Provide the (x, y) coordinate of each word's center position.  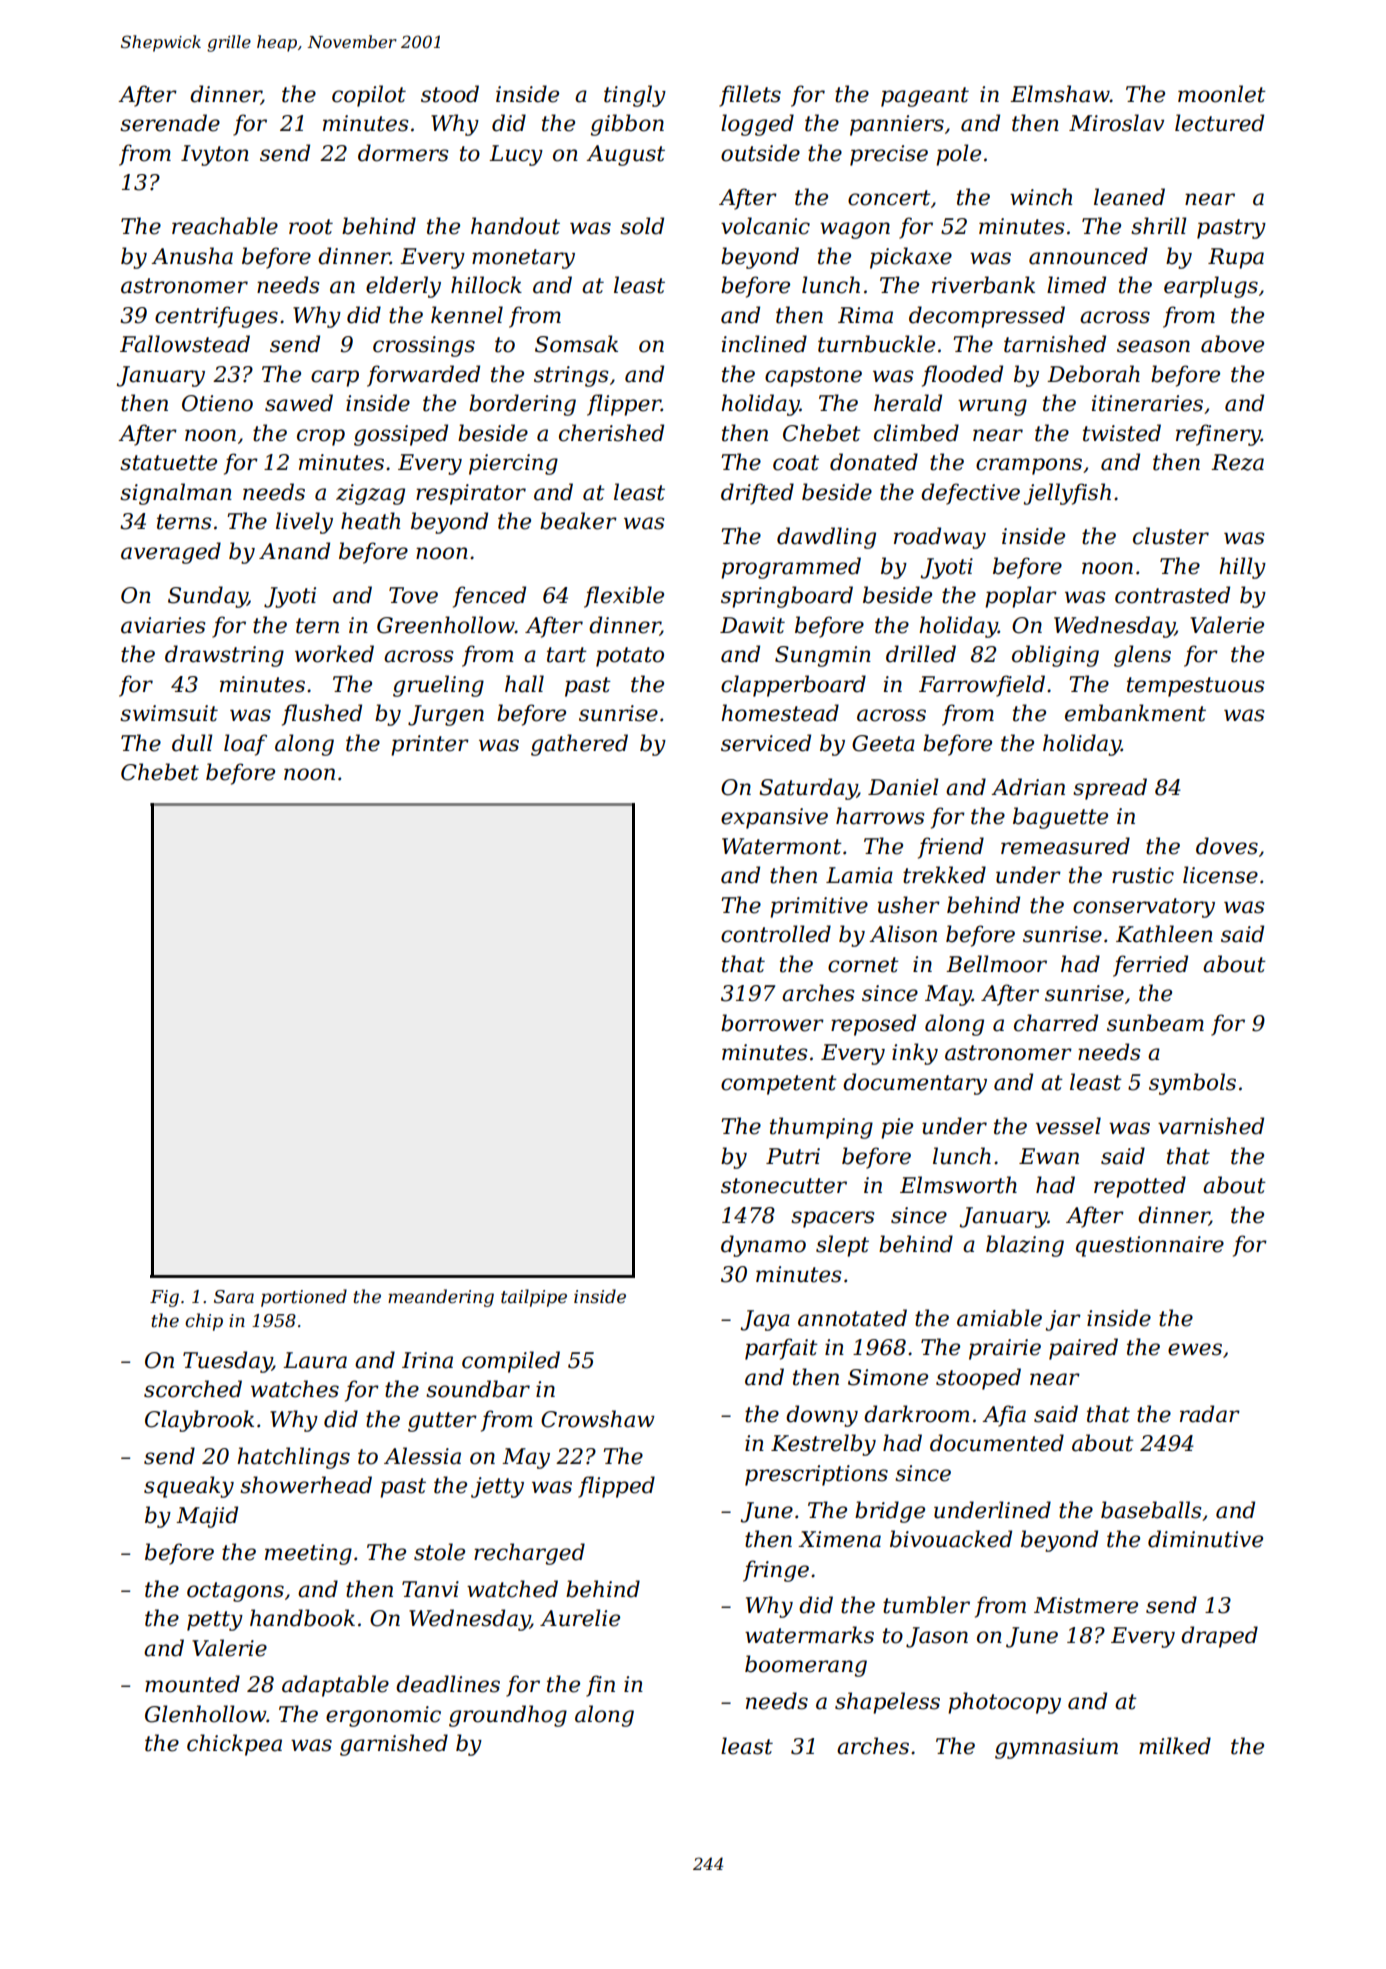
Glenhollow (205, 1714)
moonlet (1222, 94)
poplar (1021, 597)
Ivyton (215, 155)
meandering (441, 1298)
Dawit (752, 625)
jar (1063, 1320)
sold (642, 226)
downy (822, 1416)
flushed (322, 715)
